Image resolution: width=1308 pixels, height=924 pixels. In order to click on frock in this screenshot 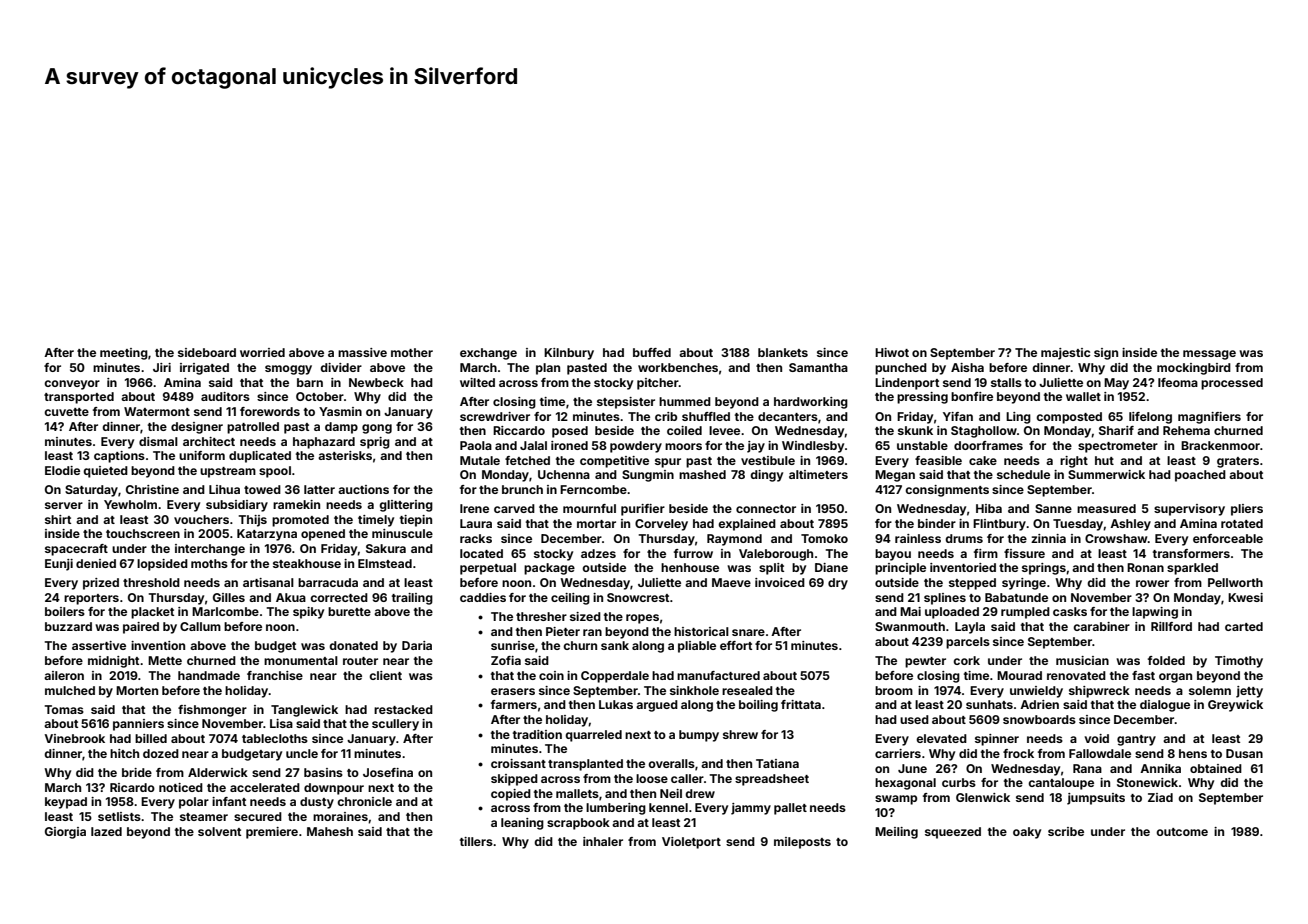, I will do `click(1018, 753)`.
